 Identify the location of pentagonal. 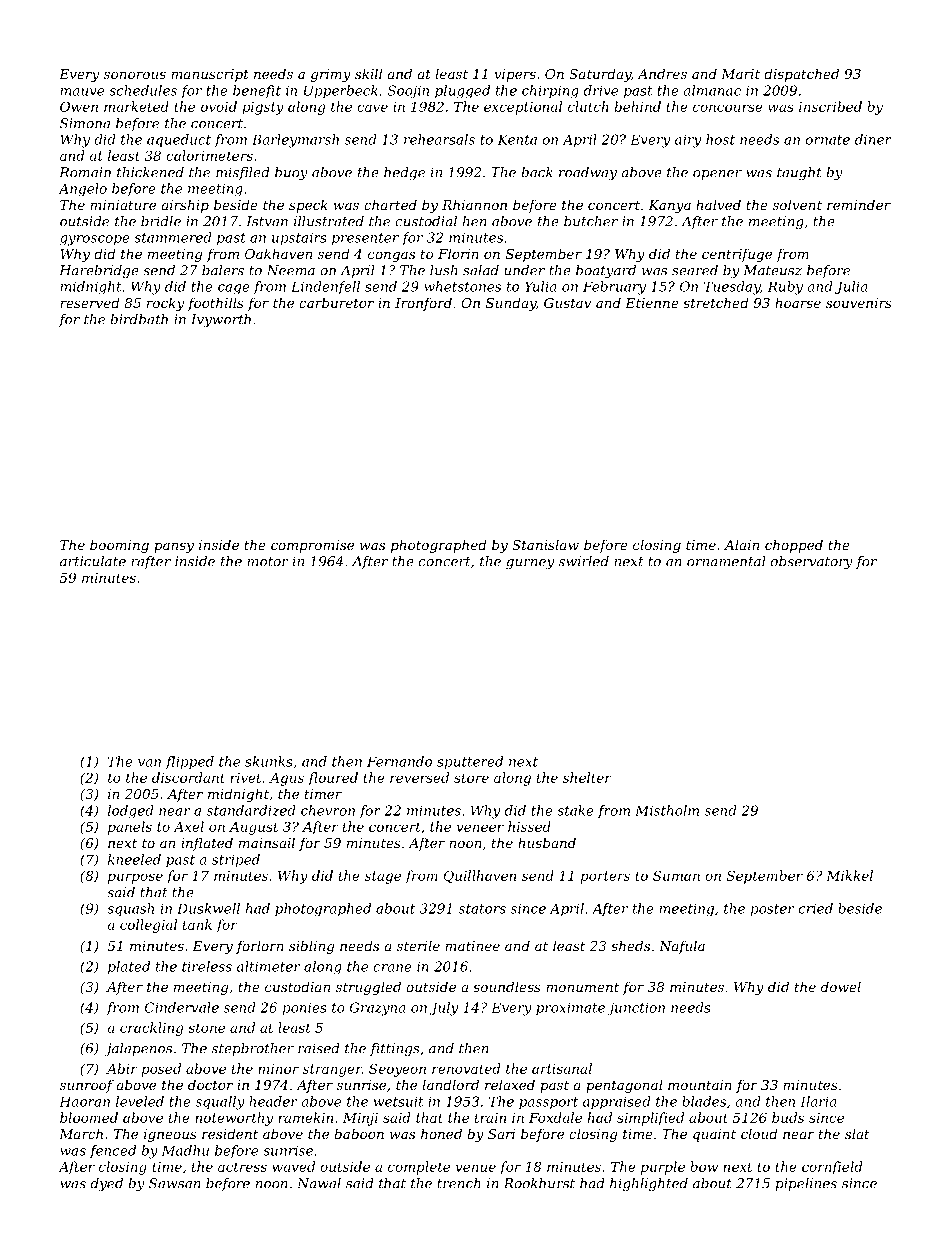
(624, 1086).
